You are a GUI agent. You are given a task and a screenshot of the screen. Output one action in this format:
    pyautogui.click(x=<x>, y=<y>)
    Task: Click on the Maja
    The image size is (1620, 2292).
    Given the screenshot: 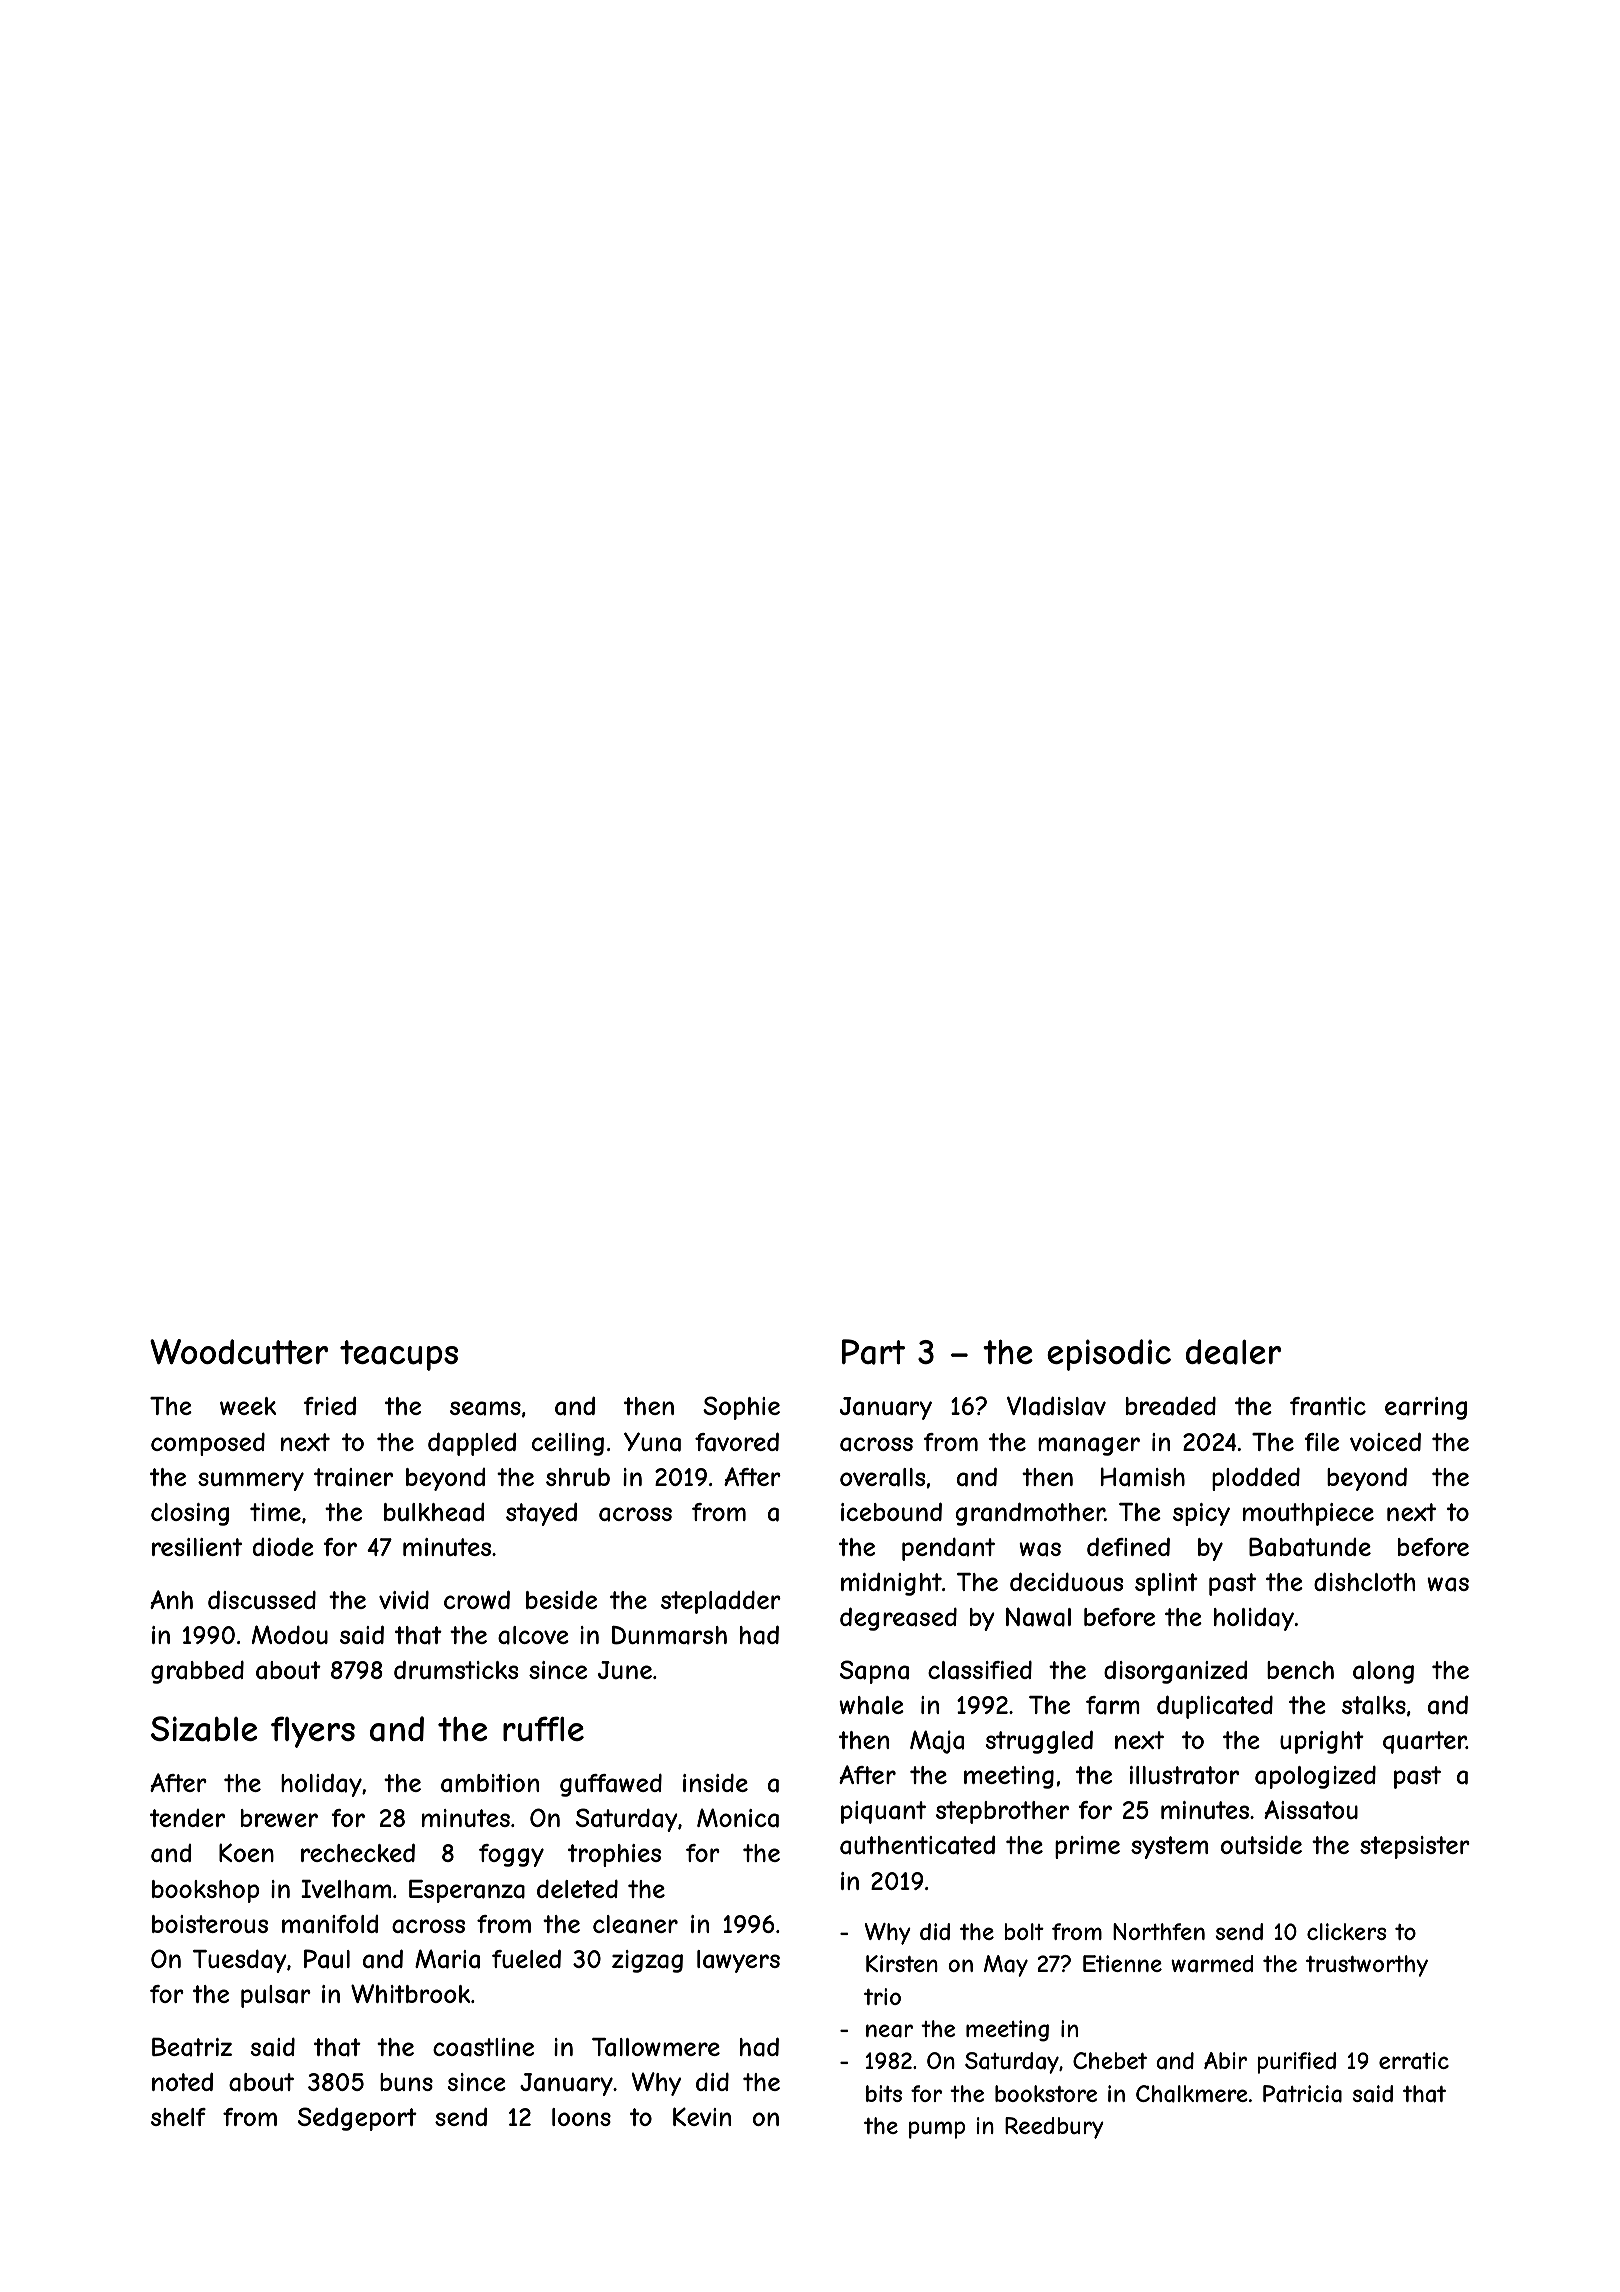 What is the action you would take?
    pyautogui.click(x=937, y=1742)
